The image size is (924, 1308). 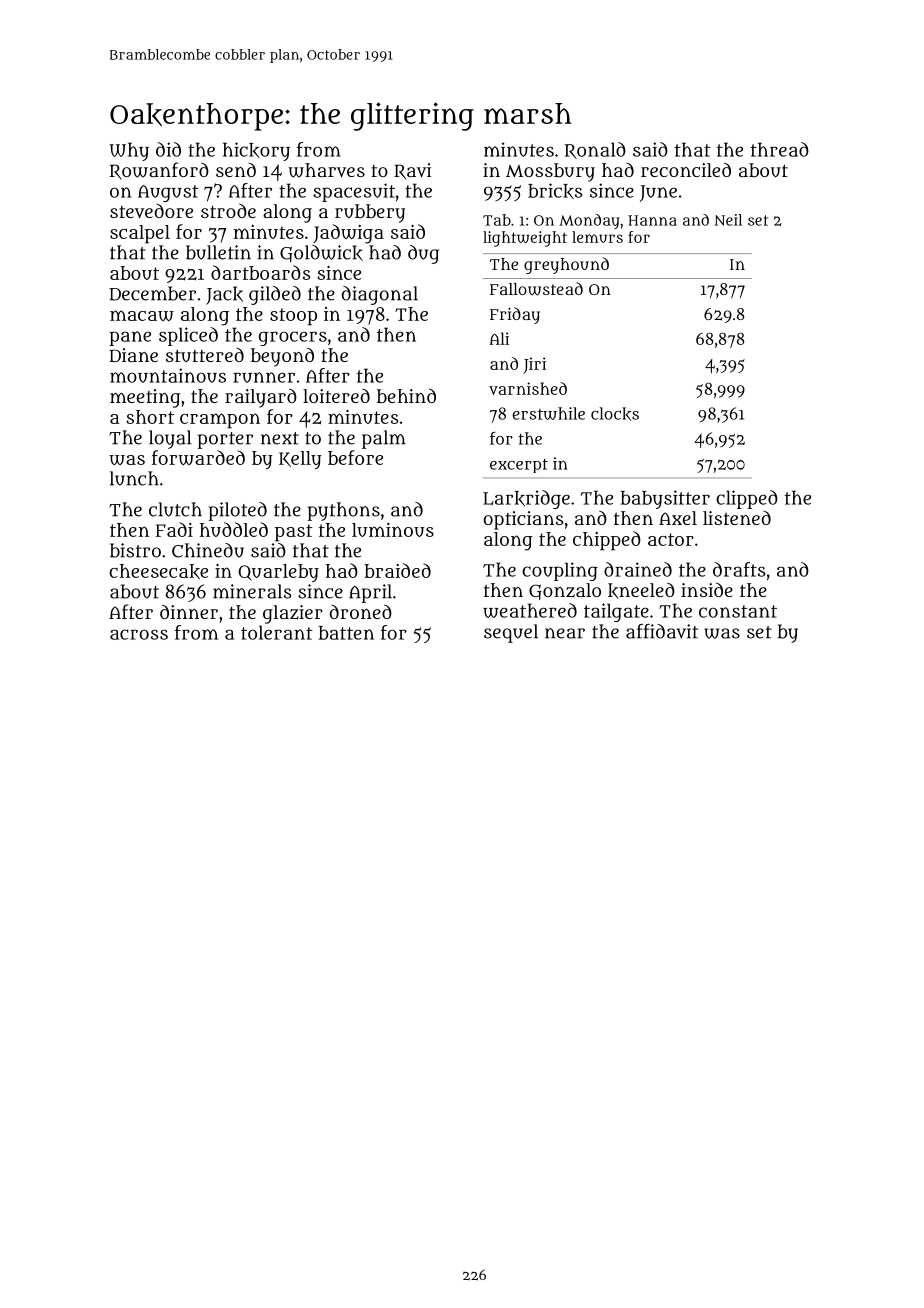 What do you see at coordinates (380, 295) in the page?
I see `diagonal` at bounding box center [380, 295].
